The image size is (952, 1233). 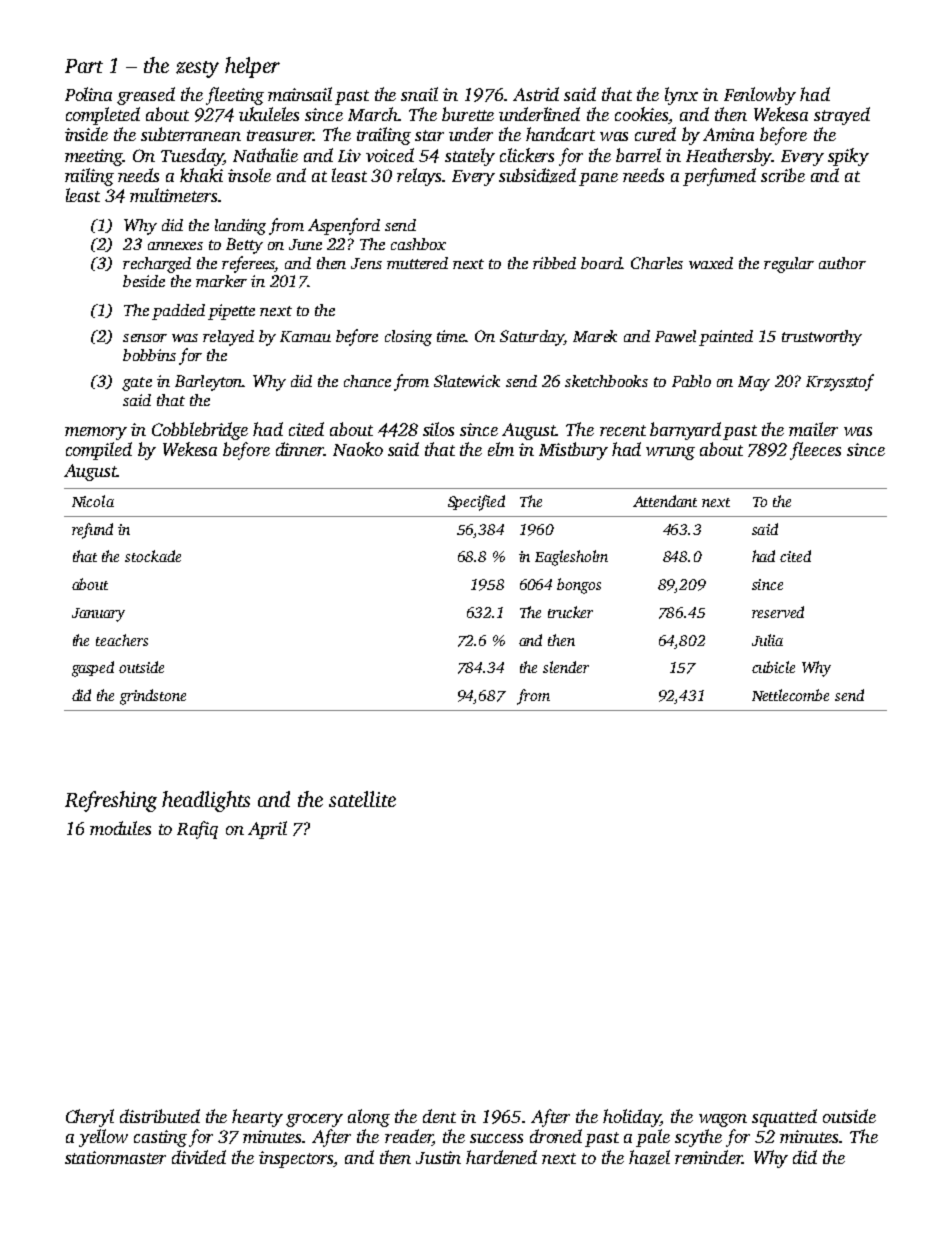 I want to click on Cobblebridge, so click(x=200, y=431).
